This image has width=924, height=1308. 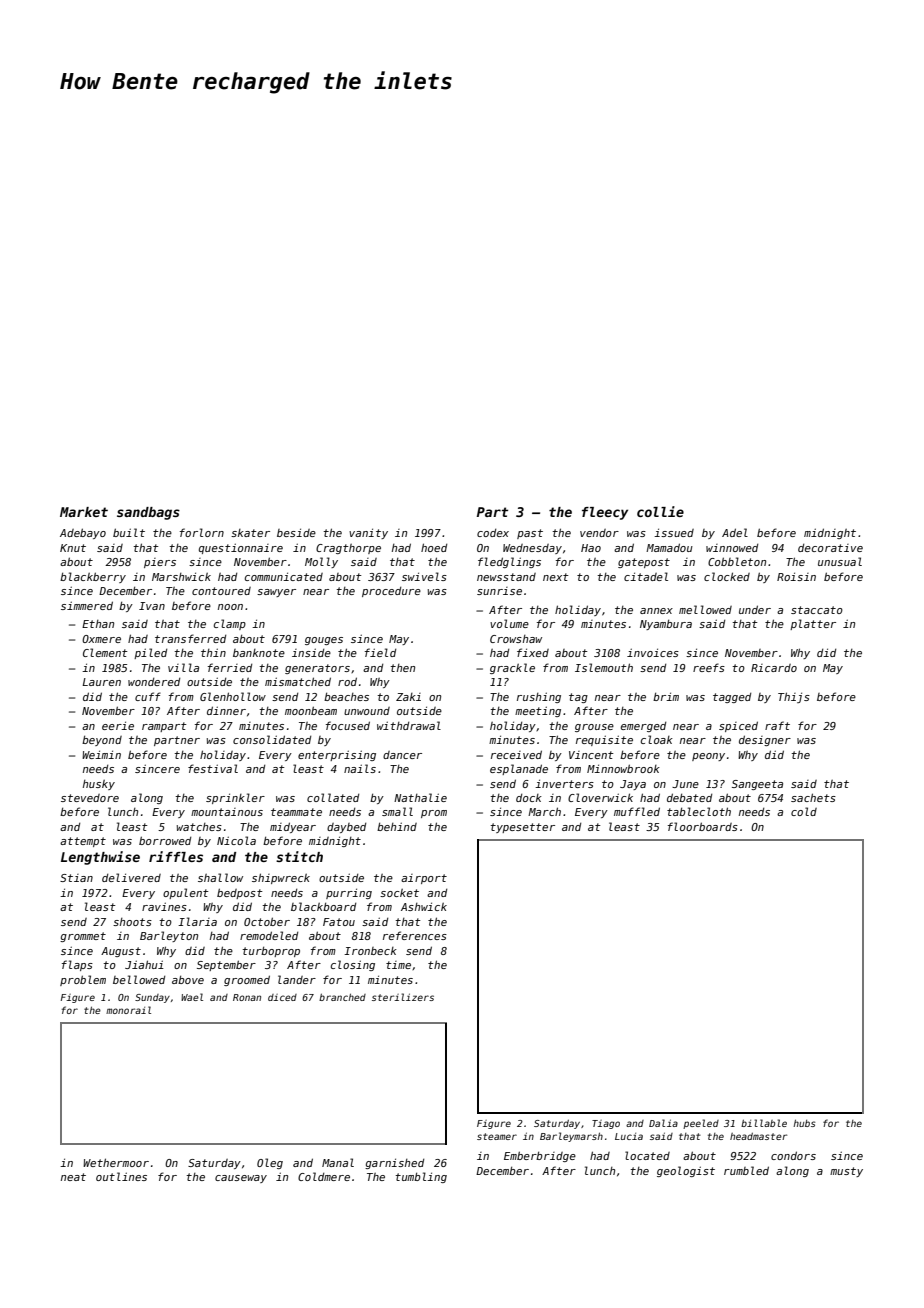 I want to click on steamer, so click(x=497, y=1136).
